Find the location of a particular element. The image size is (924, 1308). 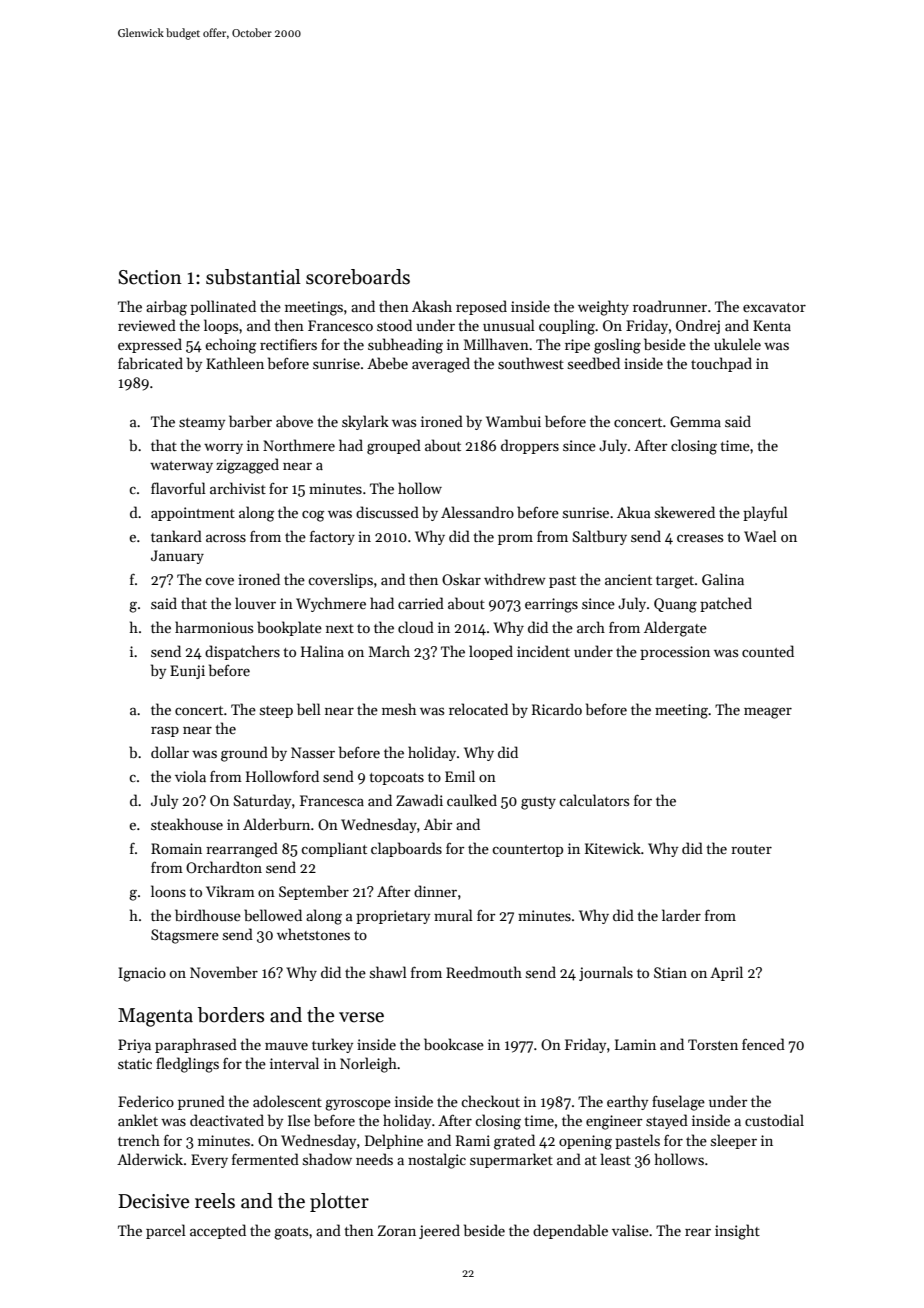

roadrunner is located at coordinates (670, 306).
